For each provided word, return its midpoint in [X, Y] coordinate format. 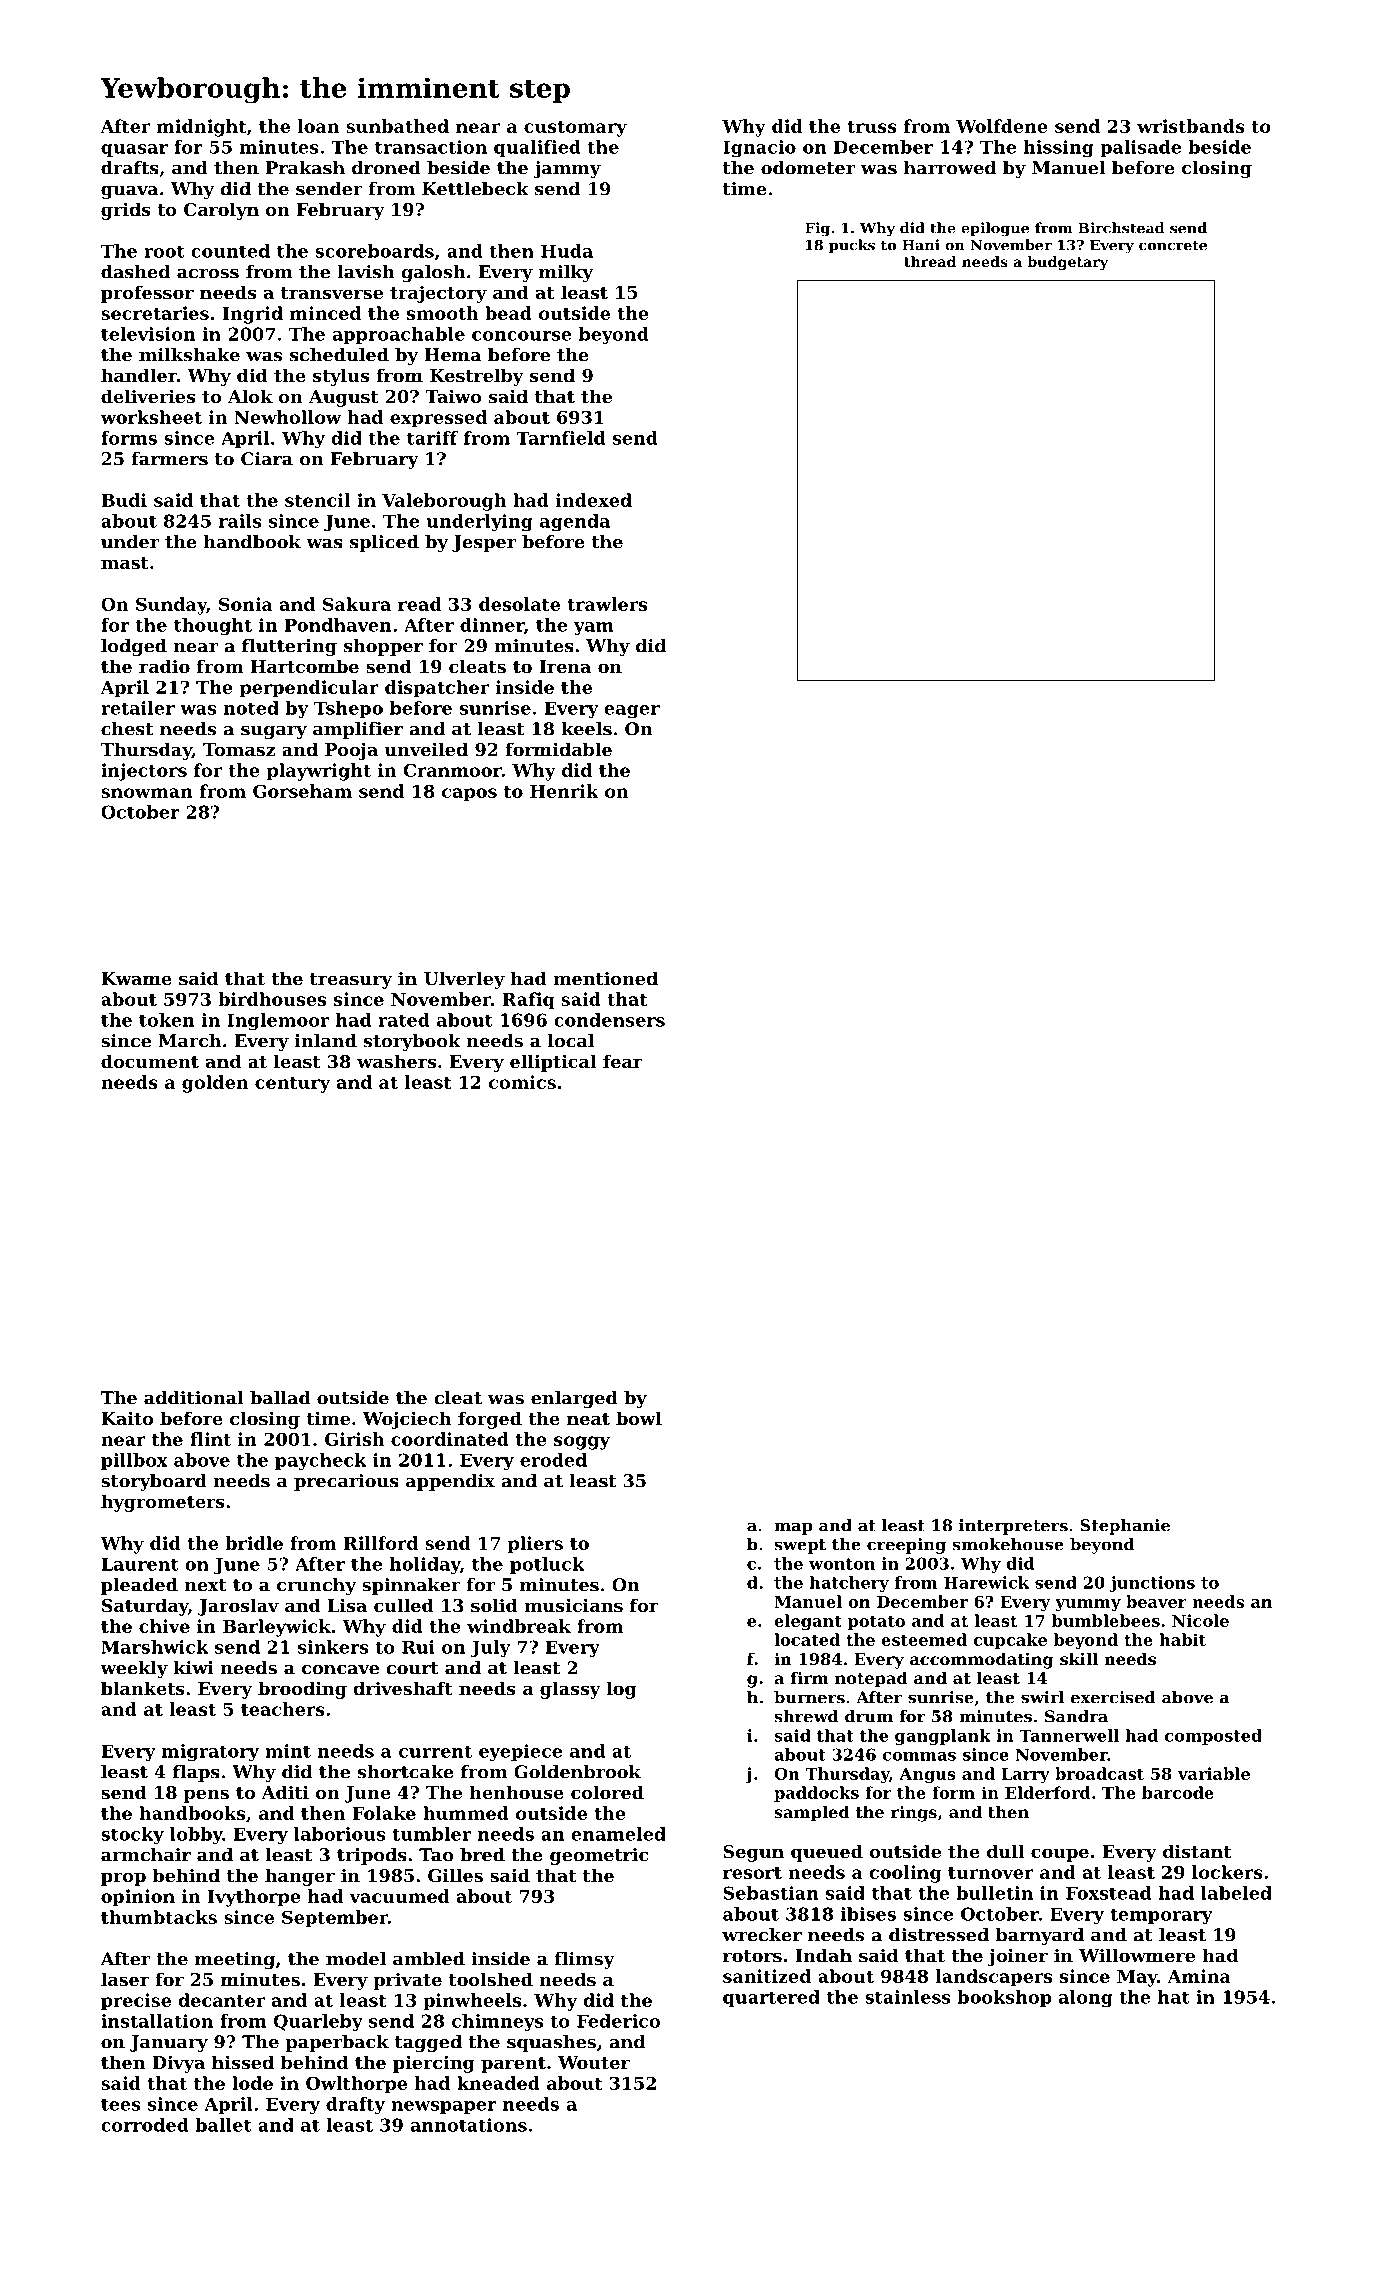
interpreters [1013, 1527]
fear [622, 1061]
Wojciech [407, 1420]
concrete [1173, 245]
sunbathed [397, 126]
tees [121, 2104]
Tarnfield [560, 438]
